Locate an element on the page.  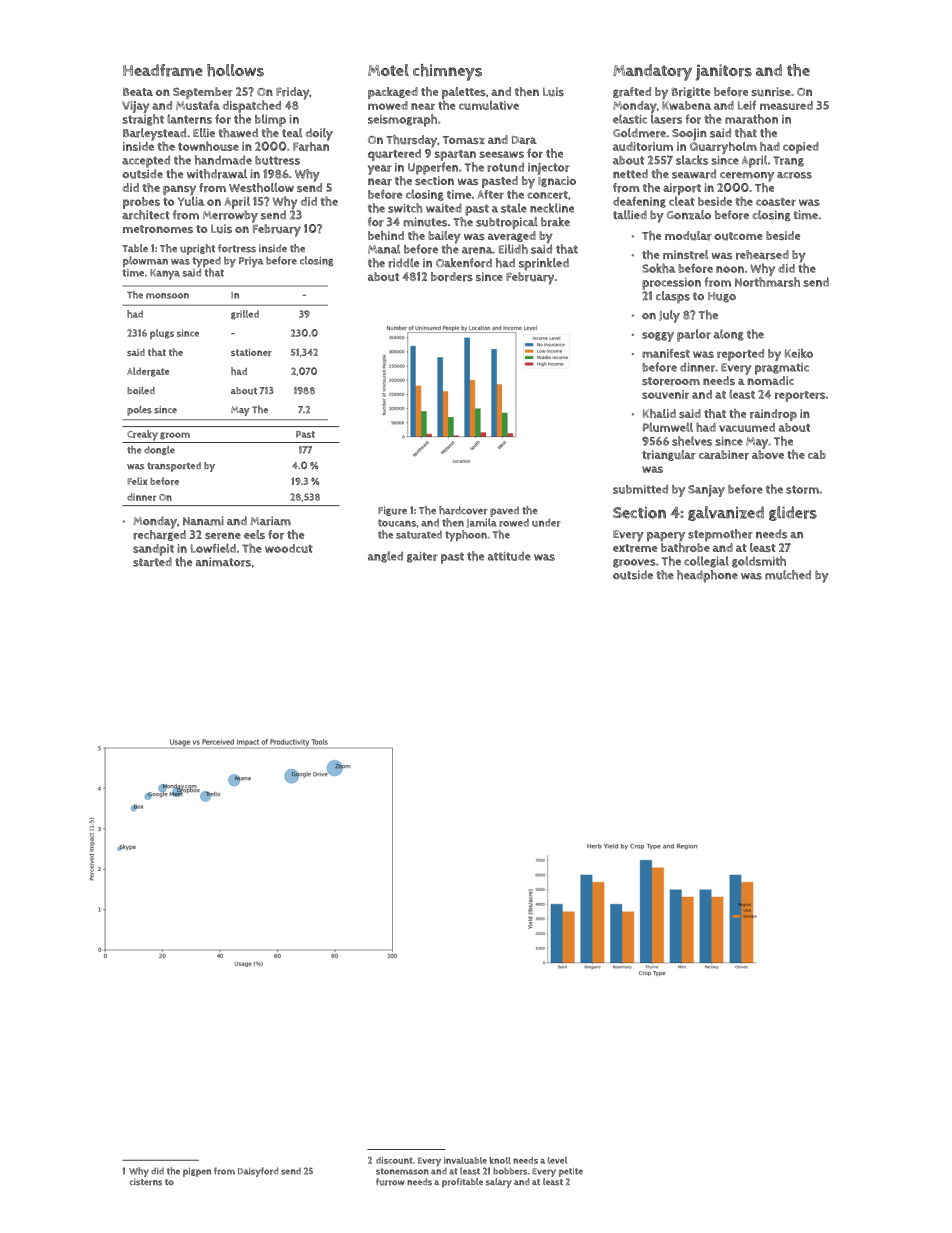
started is located at coordinates (152, 562).
